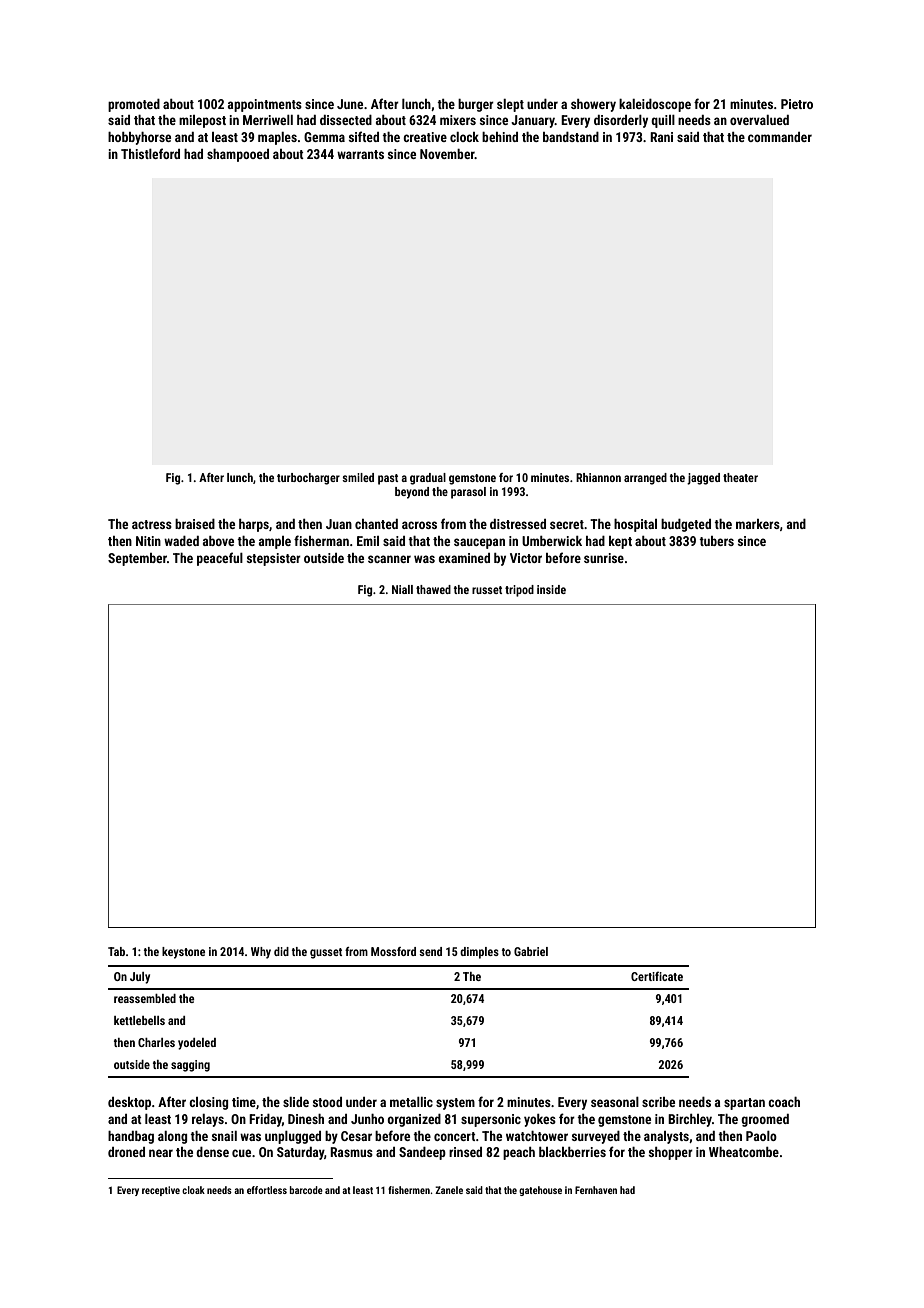 The image size is (924, 1308). Describe the element at coordinates (661, 137) in the document. I see `Rani` at that location.
